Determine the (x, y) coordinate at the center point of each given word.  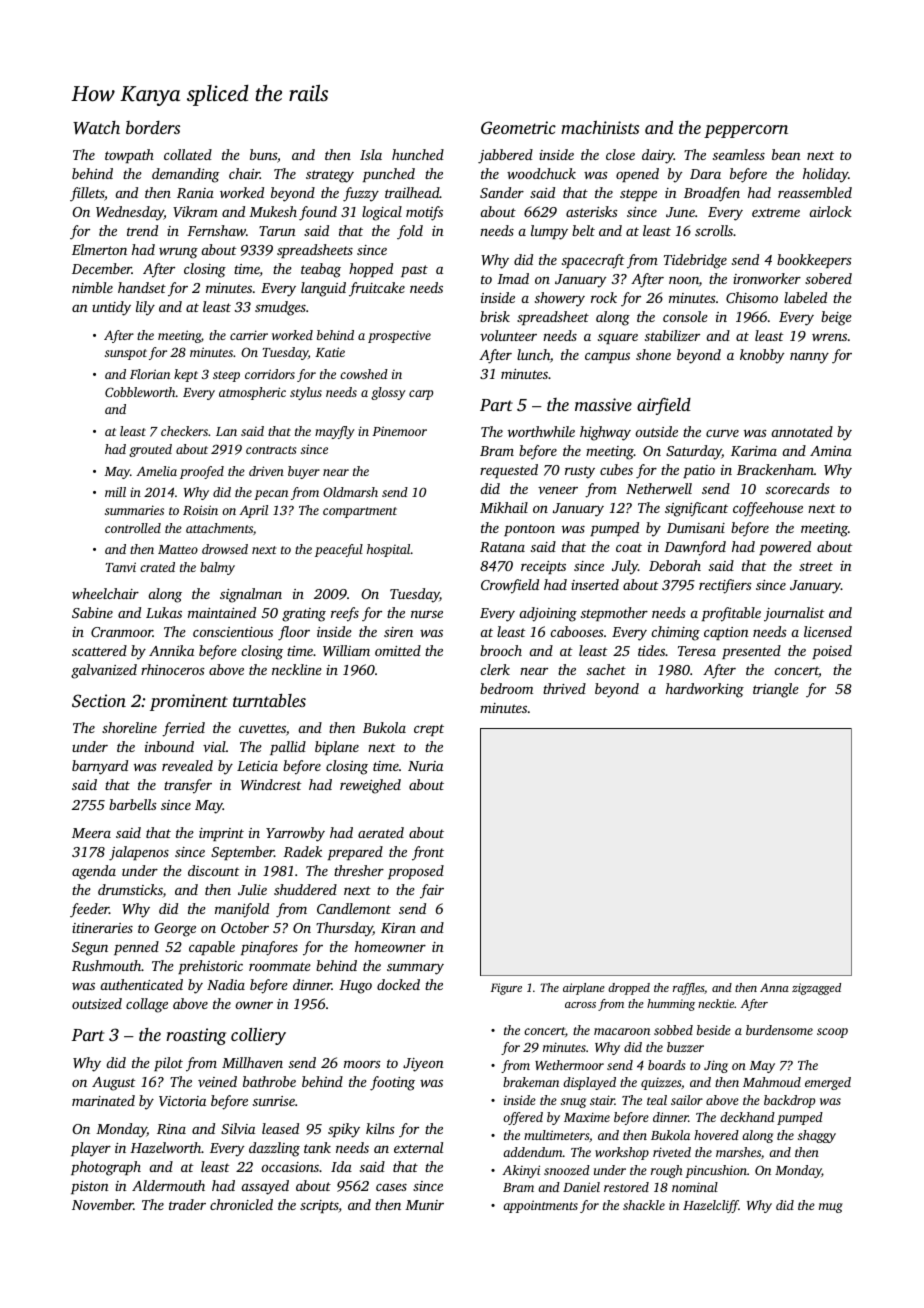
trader (187, 1204)
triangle (776, 690)
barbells (133, 804)
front (428, 853)
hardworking (705, 690)
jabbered (505, 156)
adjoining (548, 614)
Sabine (92, 612)
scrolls (714, 230)
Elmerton (99, 249)
